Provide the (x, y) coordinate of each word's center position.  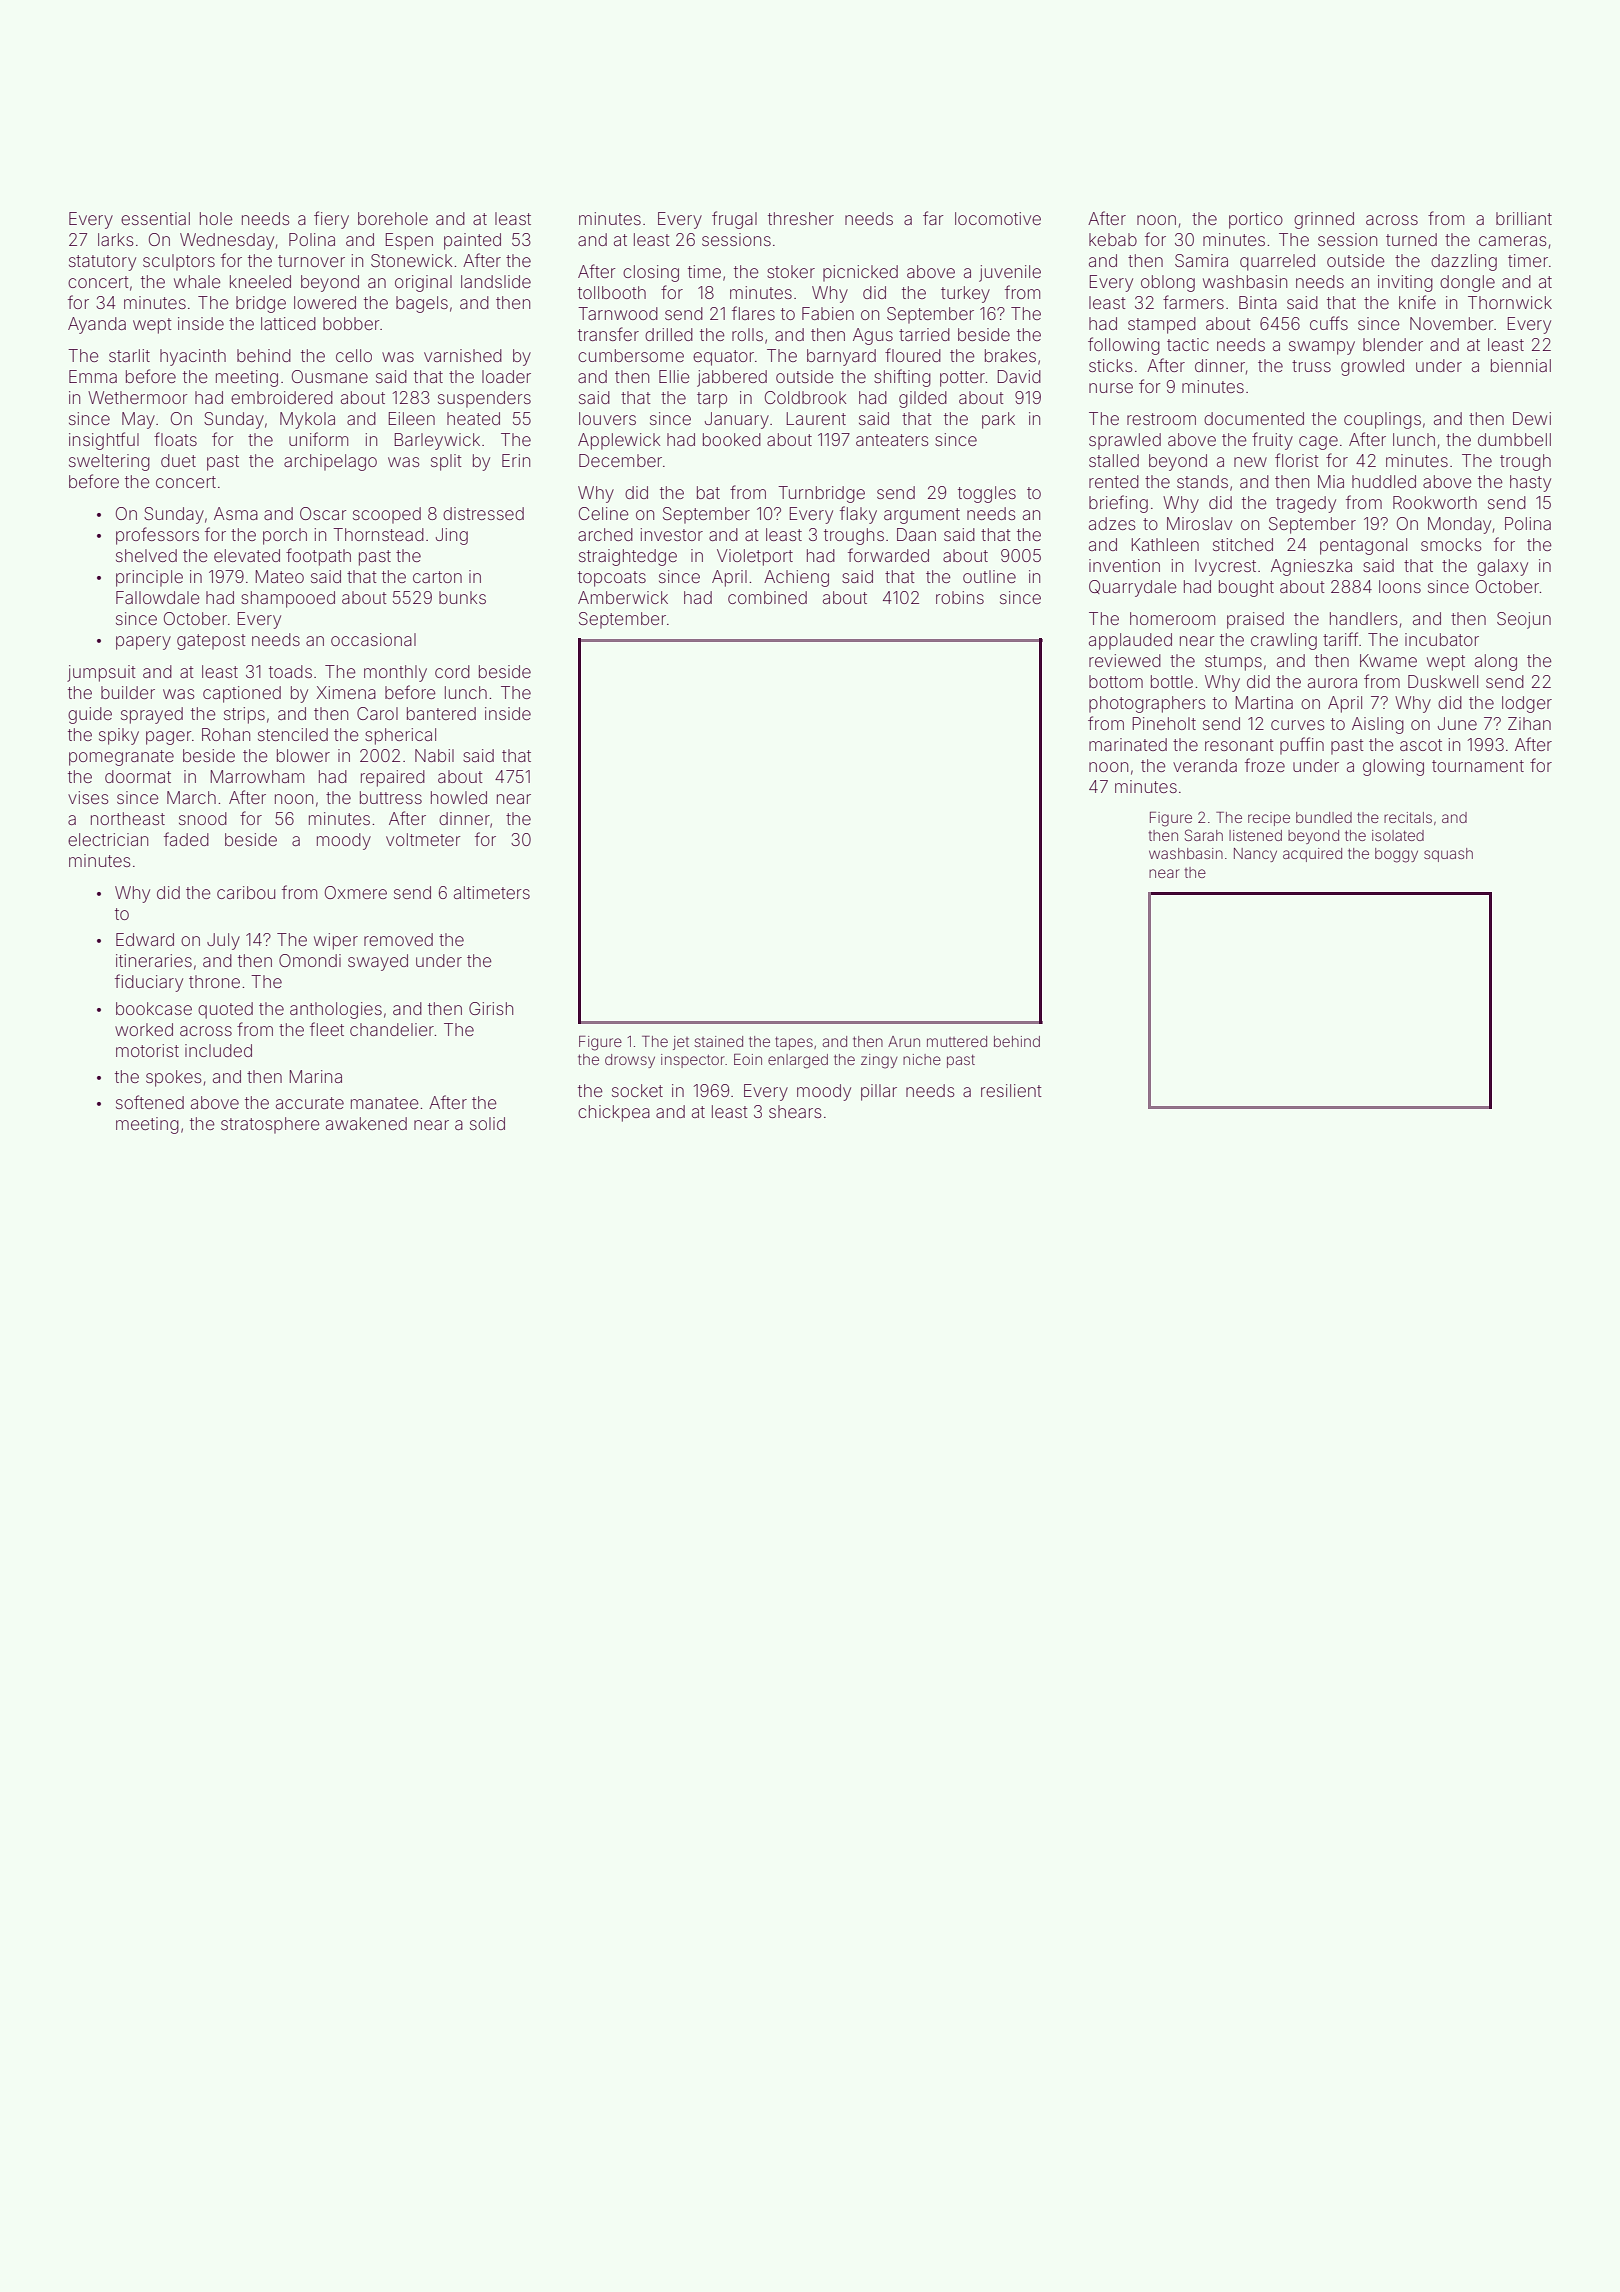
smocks (1451, 544)
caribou (246, 892)
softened (150, 1102)
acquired (1312, 855)
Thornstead (378, 534)
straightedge (628, 557)
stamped (1162, 325)
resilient (1011, 1090)
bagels (422, 304)
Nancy (1255, 855)
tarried (924, 334)
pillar (879, 1092)
